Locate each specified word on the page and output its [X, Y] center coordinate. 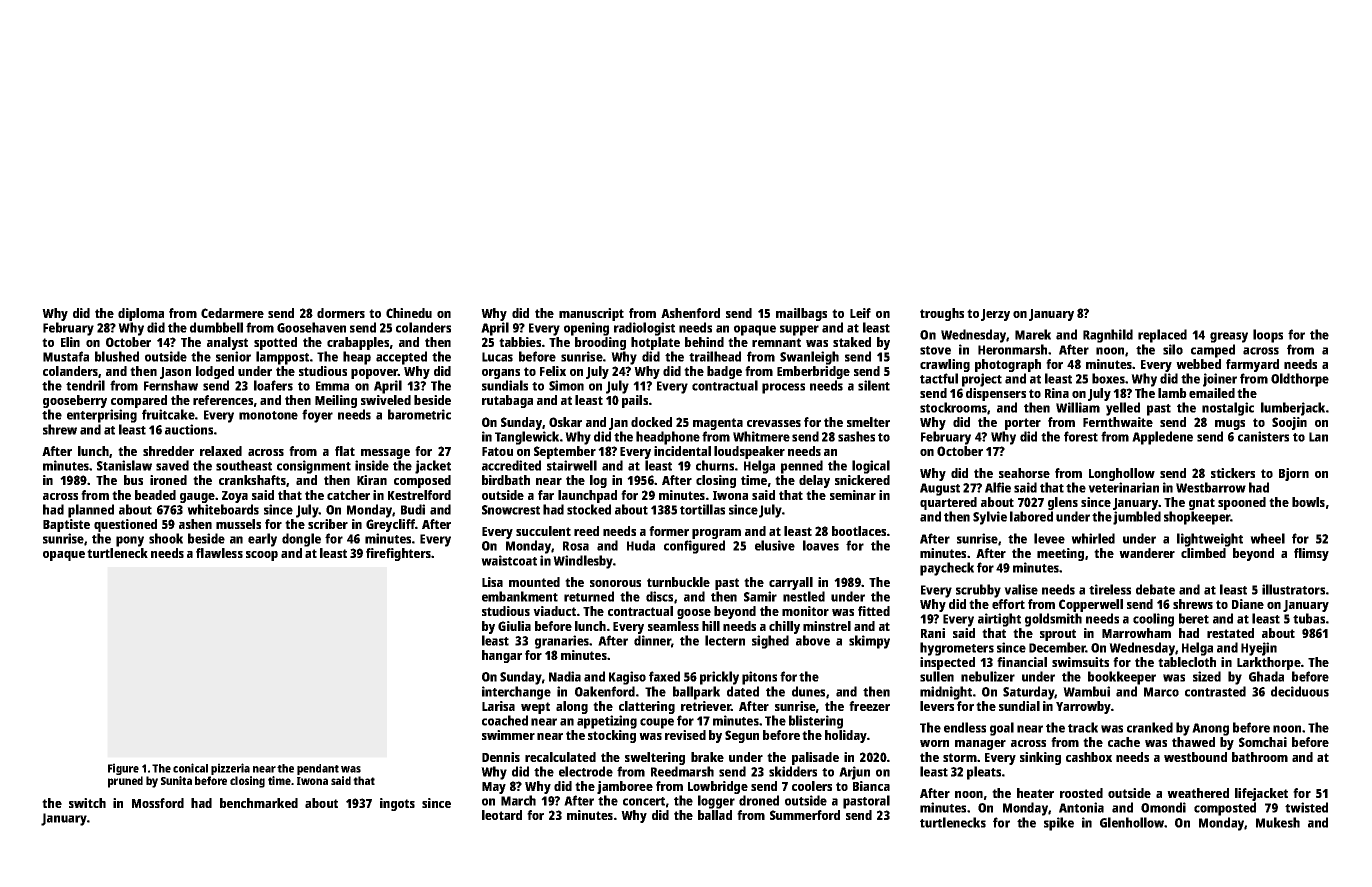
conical [190, 768]
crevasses [774, 423]
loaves [821, 545]
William [1078, 407]
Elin [70, 342]
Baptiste [66, 525]
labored [1031, 516]
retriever [706, 706]
